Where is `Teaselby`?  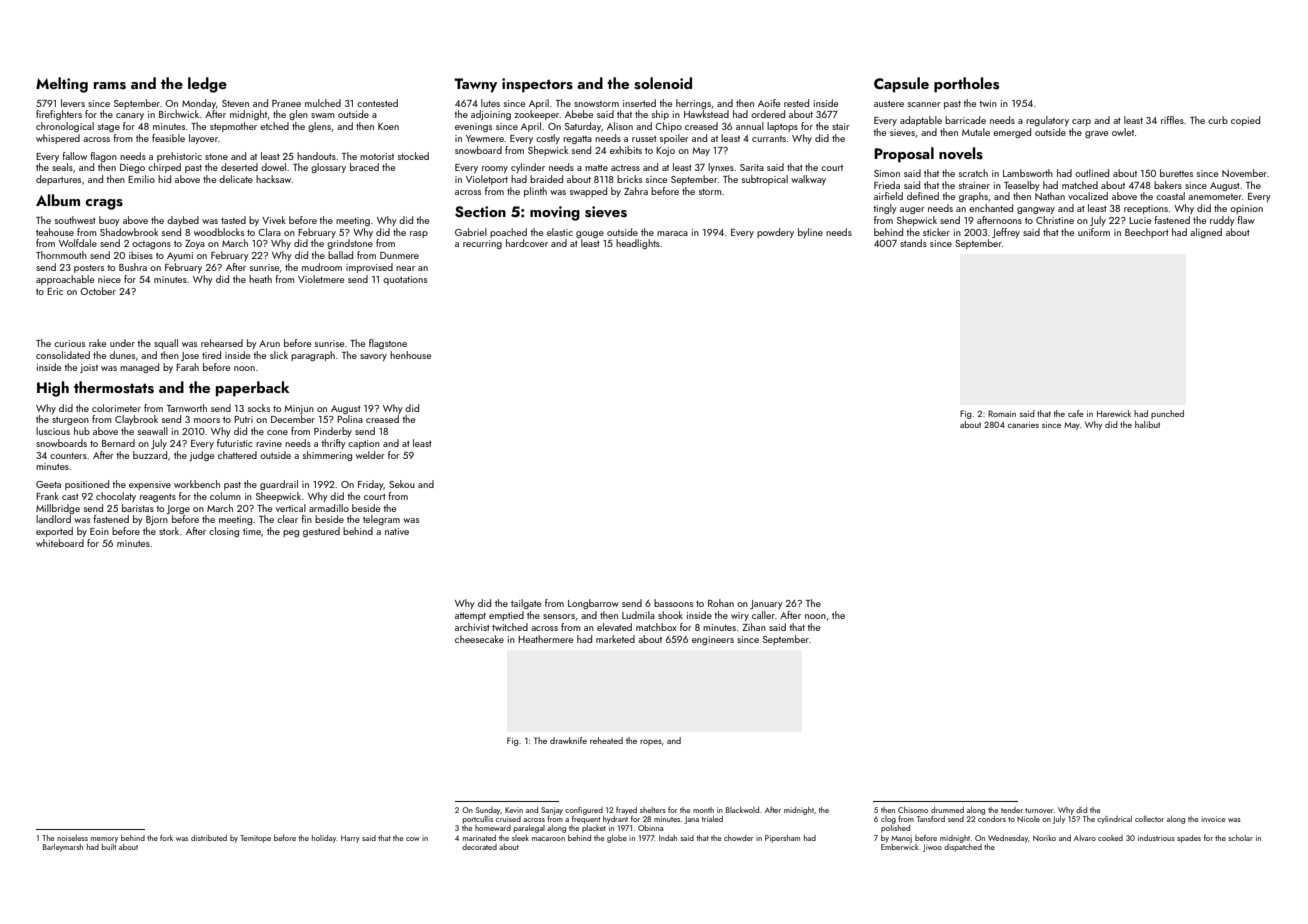 Teaselby is located at coordinates (1022, 186).
